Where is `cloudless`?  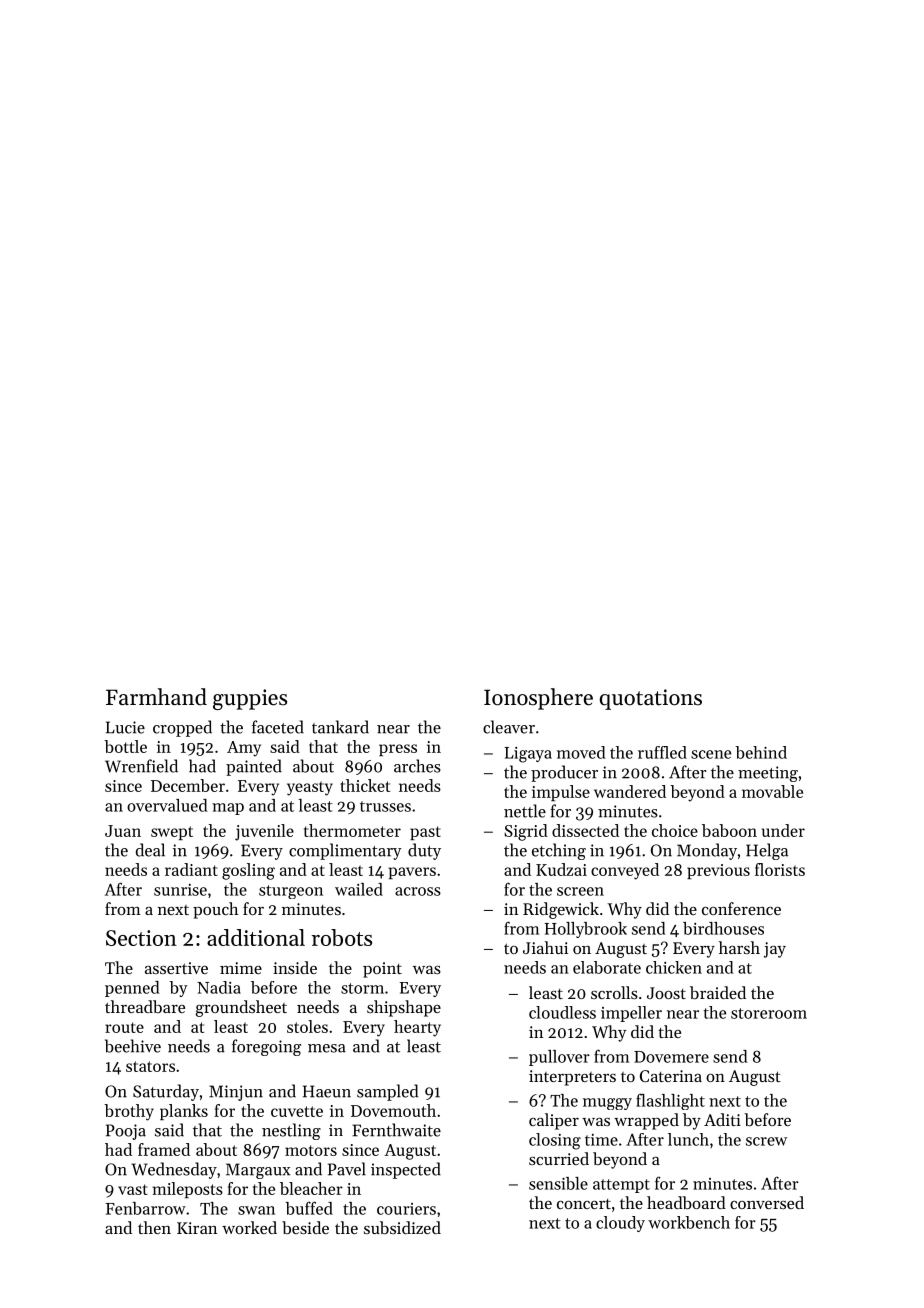 cloudless is located at coordinates (562, 1012).
